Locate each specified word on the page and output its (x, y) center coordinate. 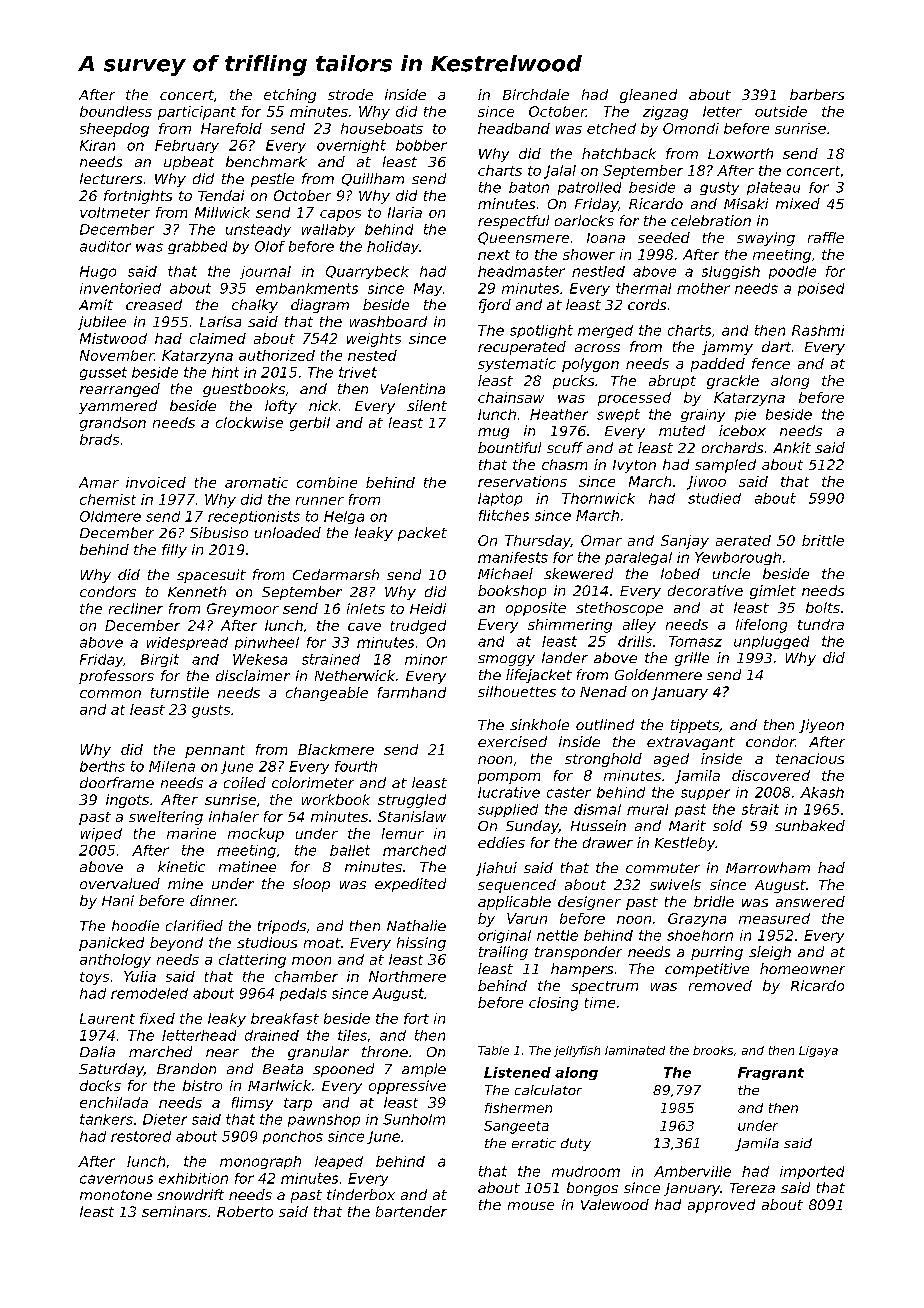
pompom (509, 778)
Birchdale (536, 94)
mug (493, 433)
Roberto (245, 1211)
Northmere (407, 976)
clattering (252, 961)
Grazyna (697, 920)
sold (727, 825)
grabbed (197, 247)
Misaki (746, 203)
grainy (703, 415)
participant (197, 113)
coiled (245, 782)
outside (781, 111)
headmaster (521, 271)
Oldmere (110, 516)
